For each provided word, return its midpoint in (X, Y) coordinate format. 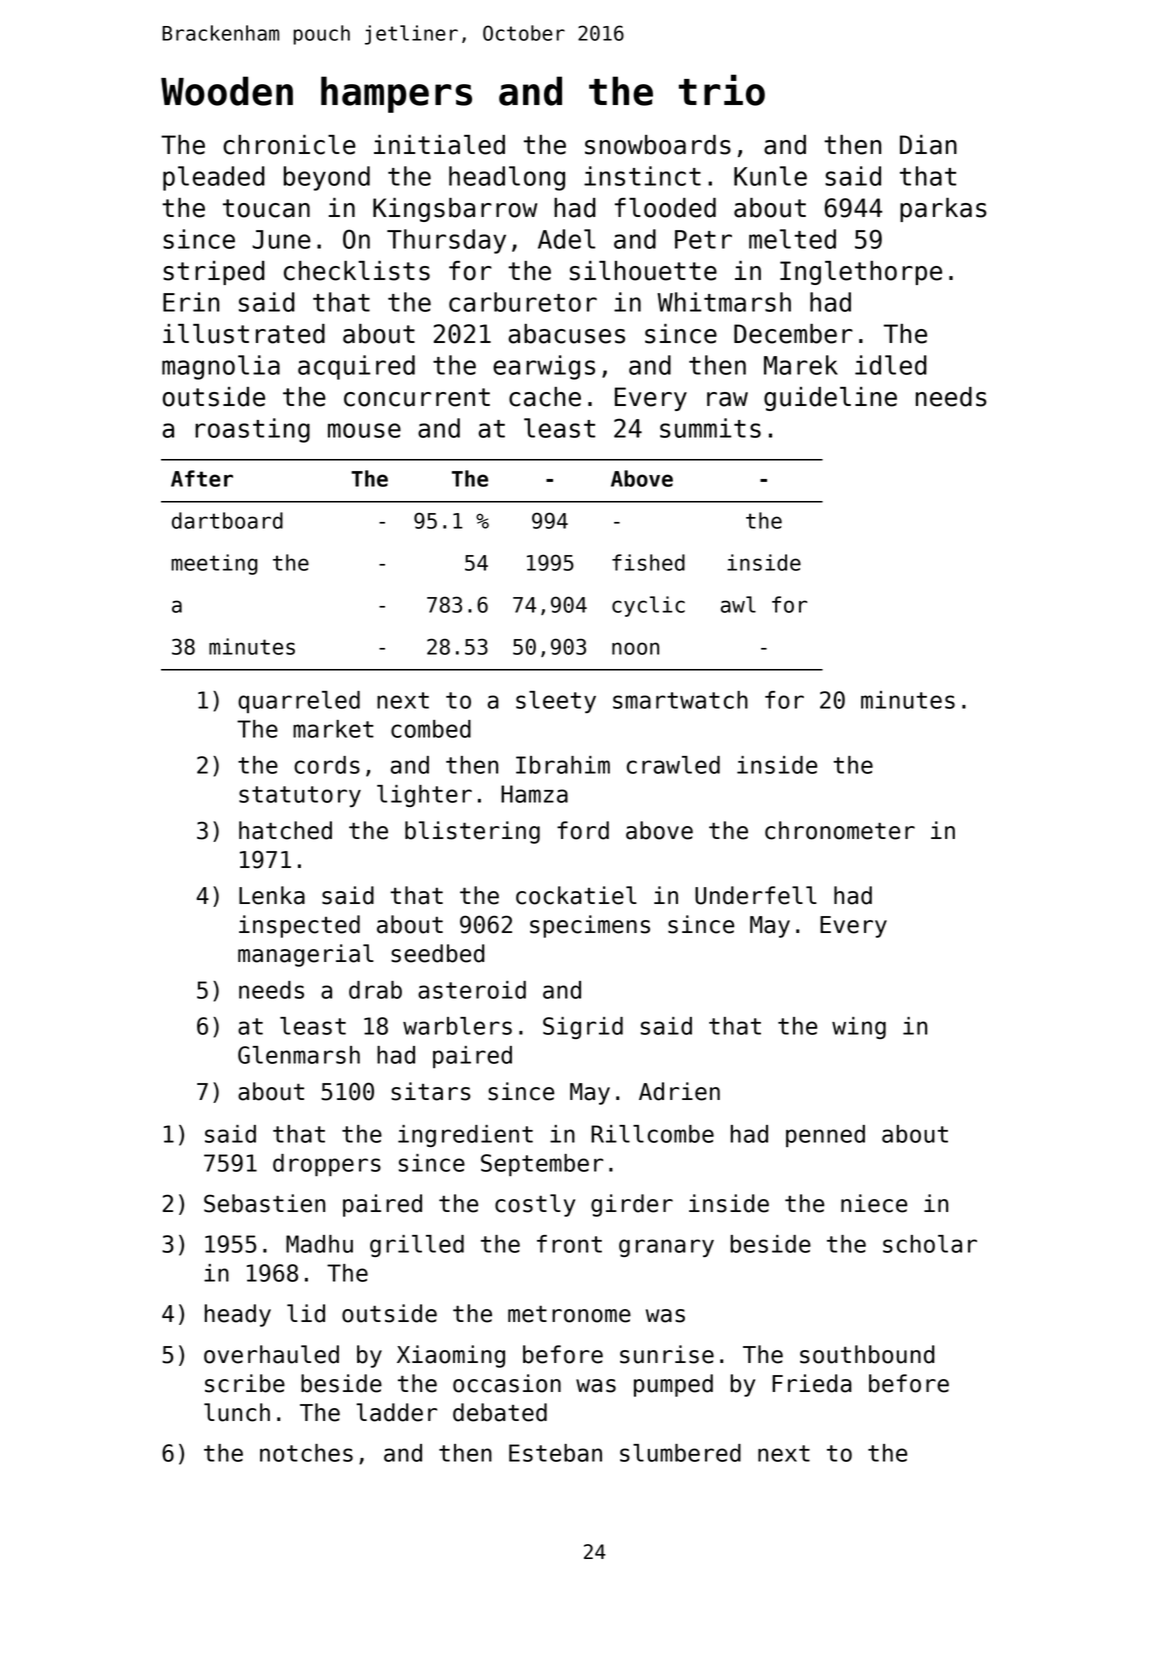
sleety (556, 702)
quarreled (299, 702)
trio (722, 90)
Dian (928, 145)
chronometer (840, 830)
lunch (237, 1412)
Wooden (227, 91)
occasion (507, 1383)
